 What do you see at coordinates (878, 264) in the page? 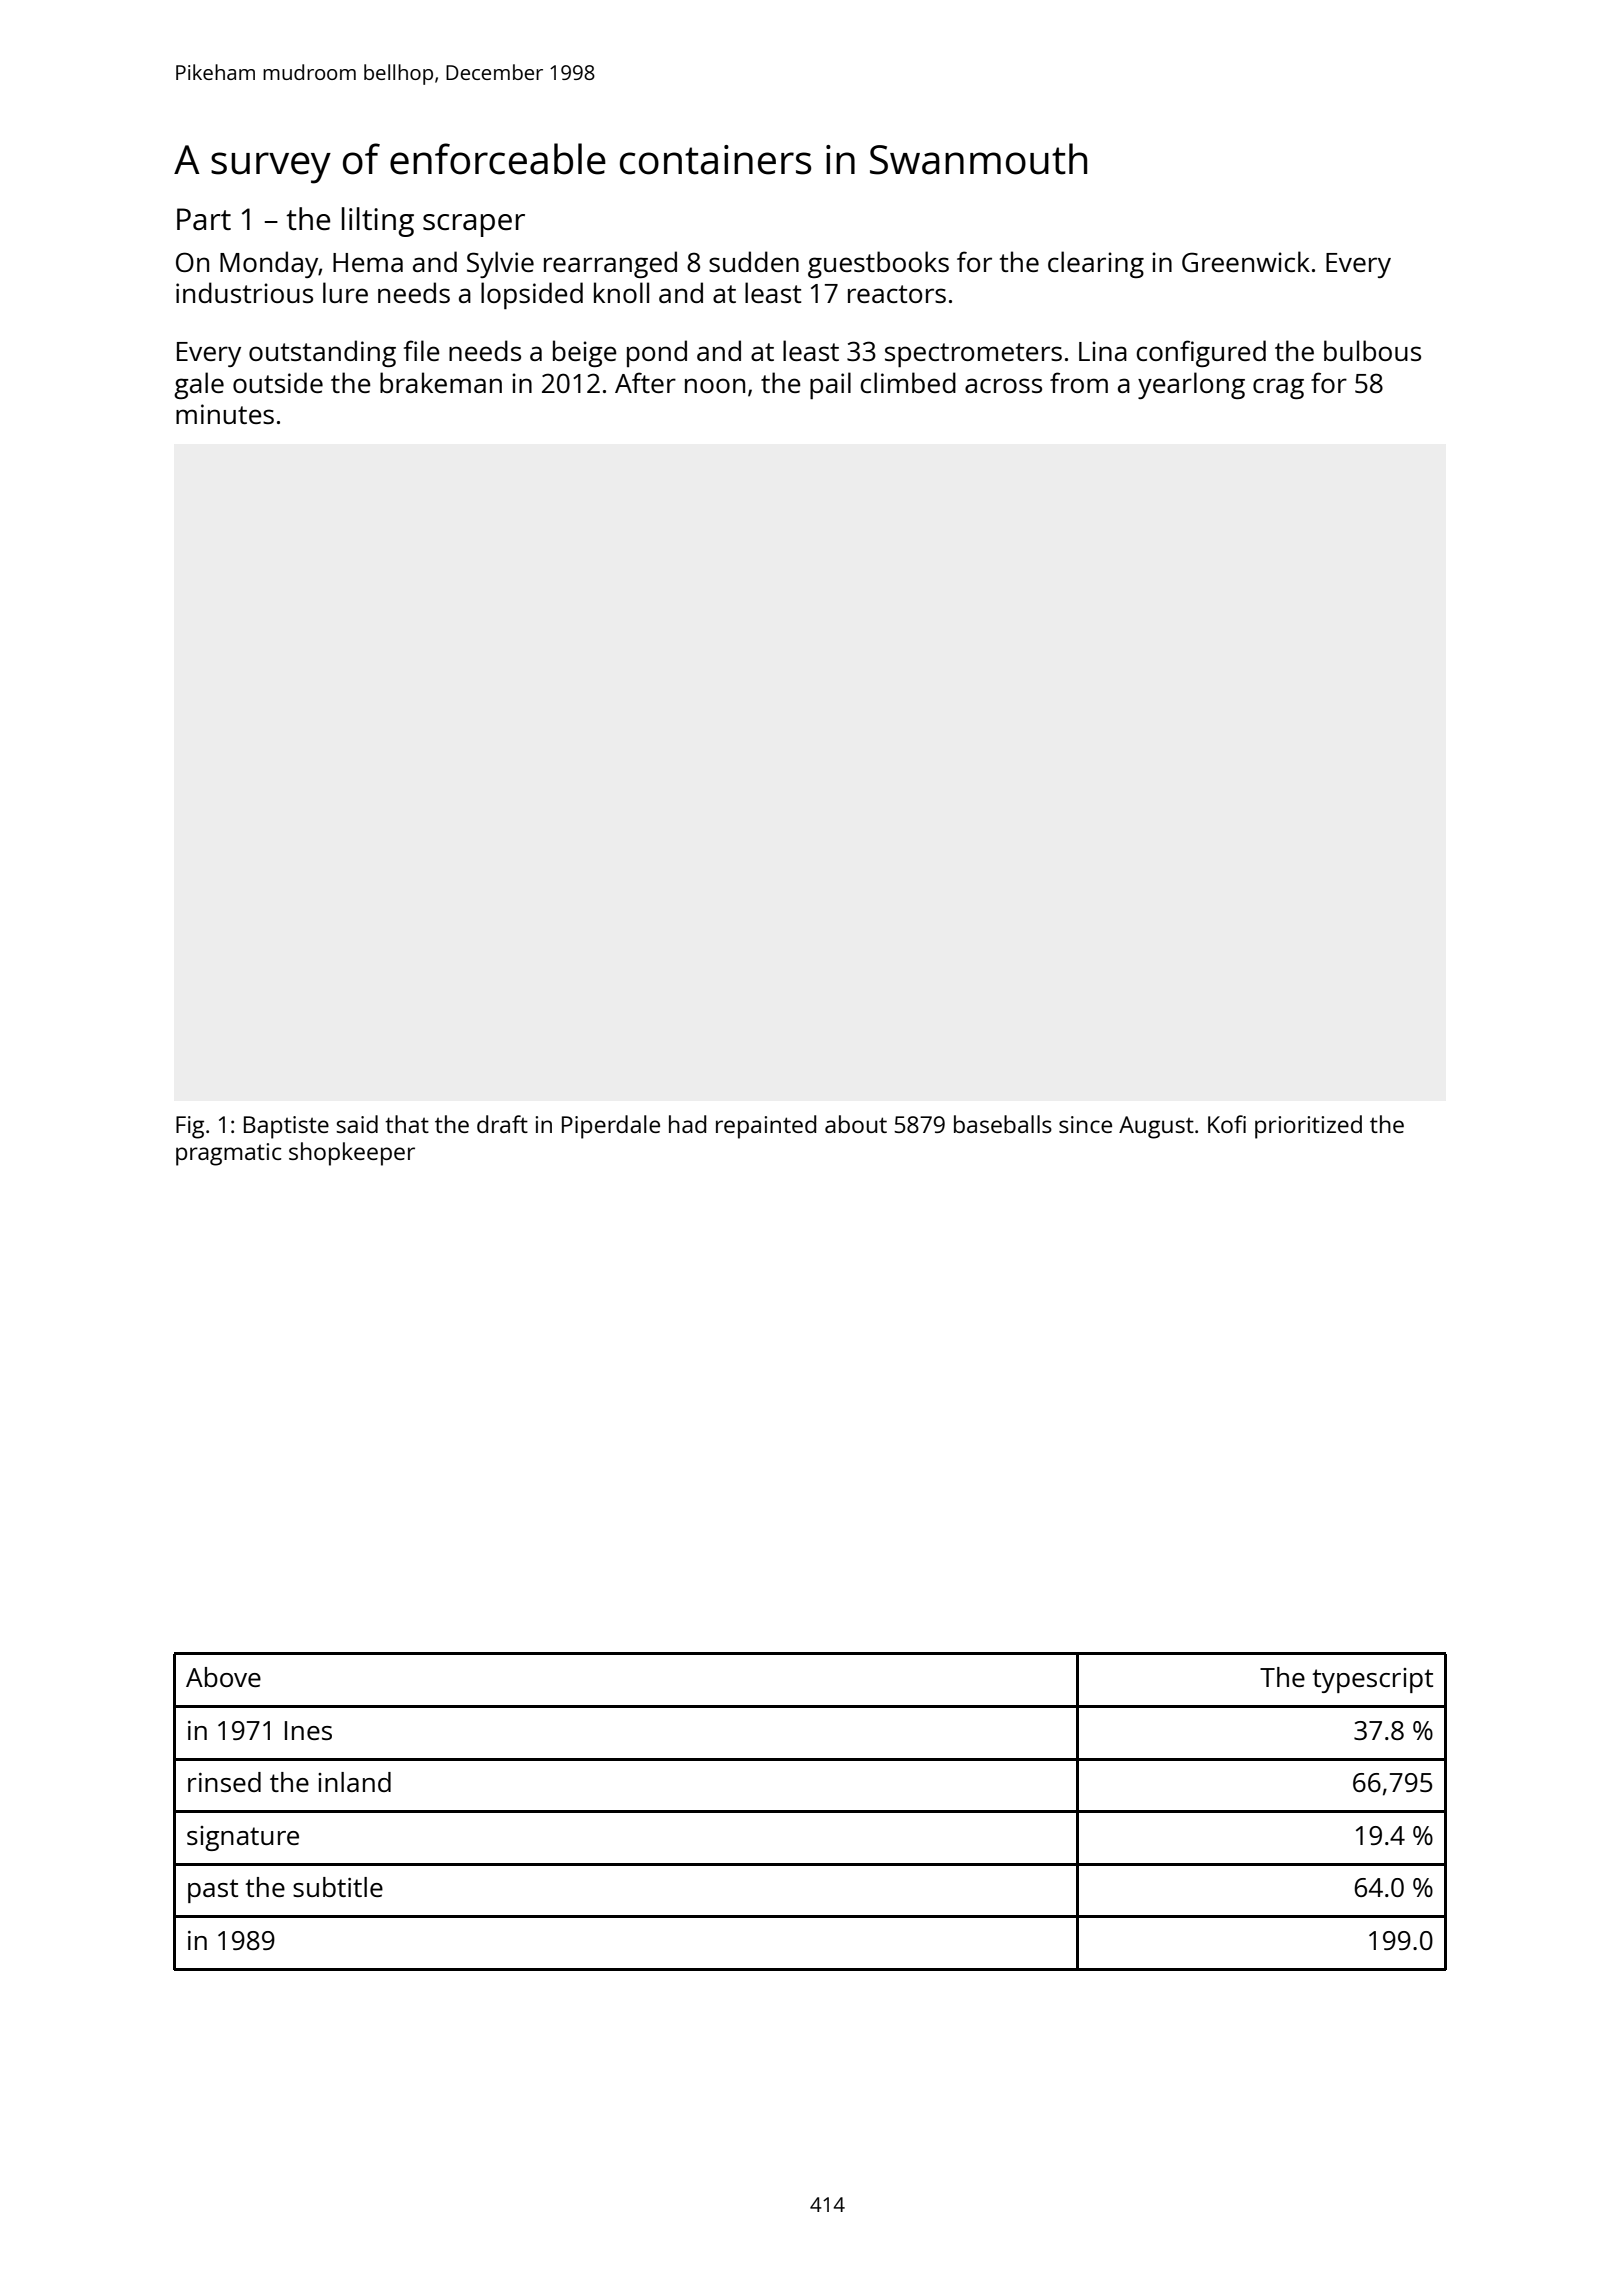
I see `guestbooks` at bounding box center [878, 264].
